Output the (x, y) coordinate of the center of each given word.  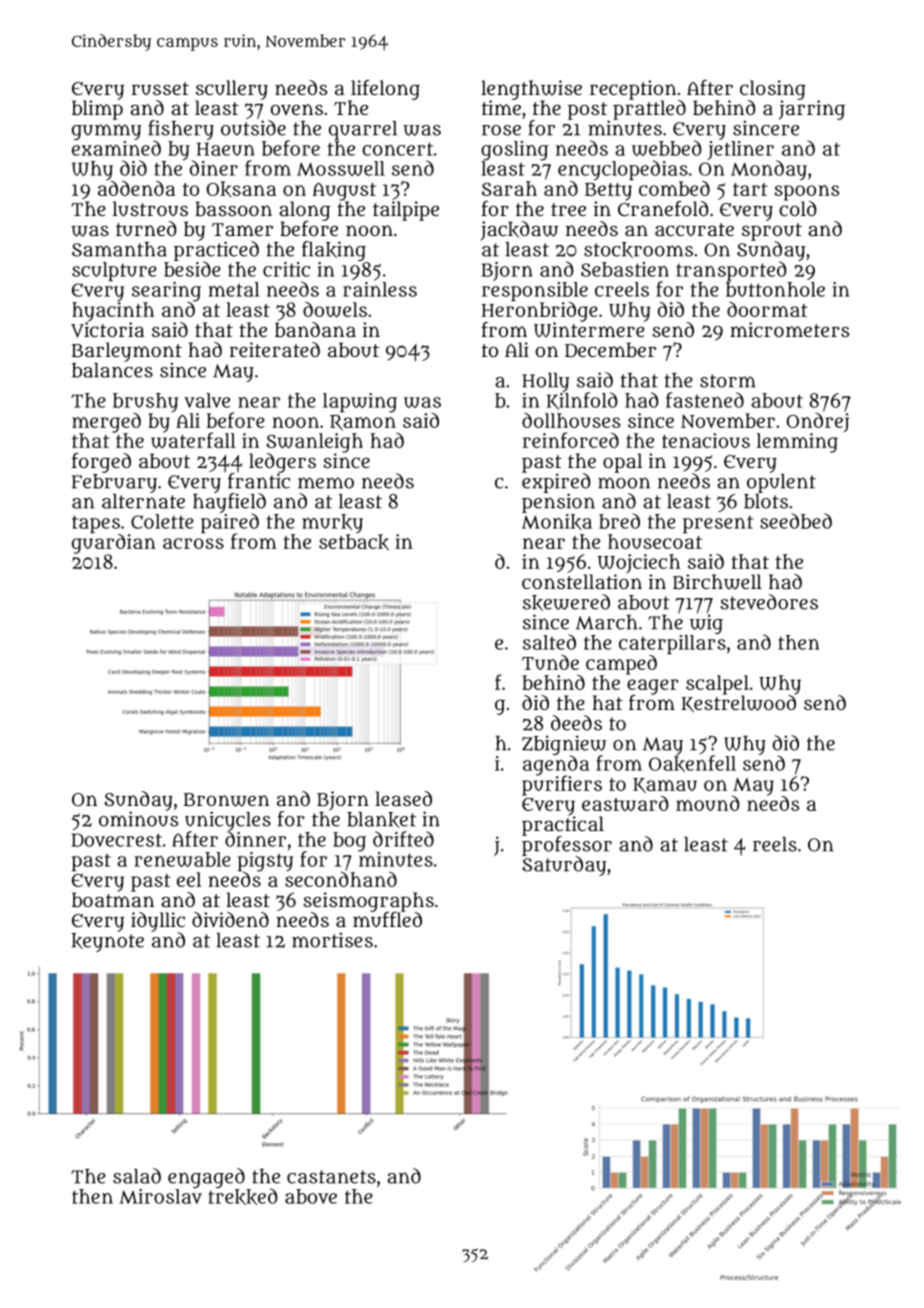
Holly (546, 382)
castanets (331, 1177)
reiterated (275, 349)
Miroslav (161, 1196)
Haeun (226, 149)
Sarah (509, 188)
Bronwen (226, 800)
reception (633, 90)
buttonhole (775, 289)
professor (567, 846)
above (311, 1196)
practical (563, 826)
